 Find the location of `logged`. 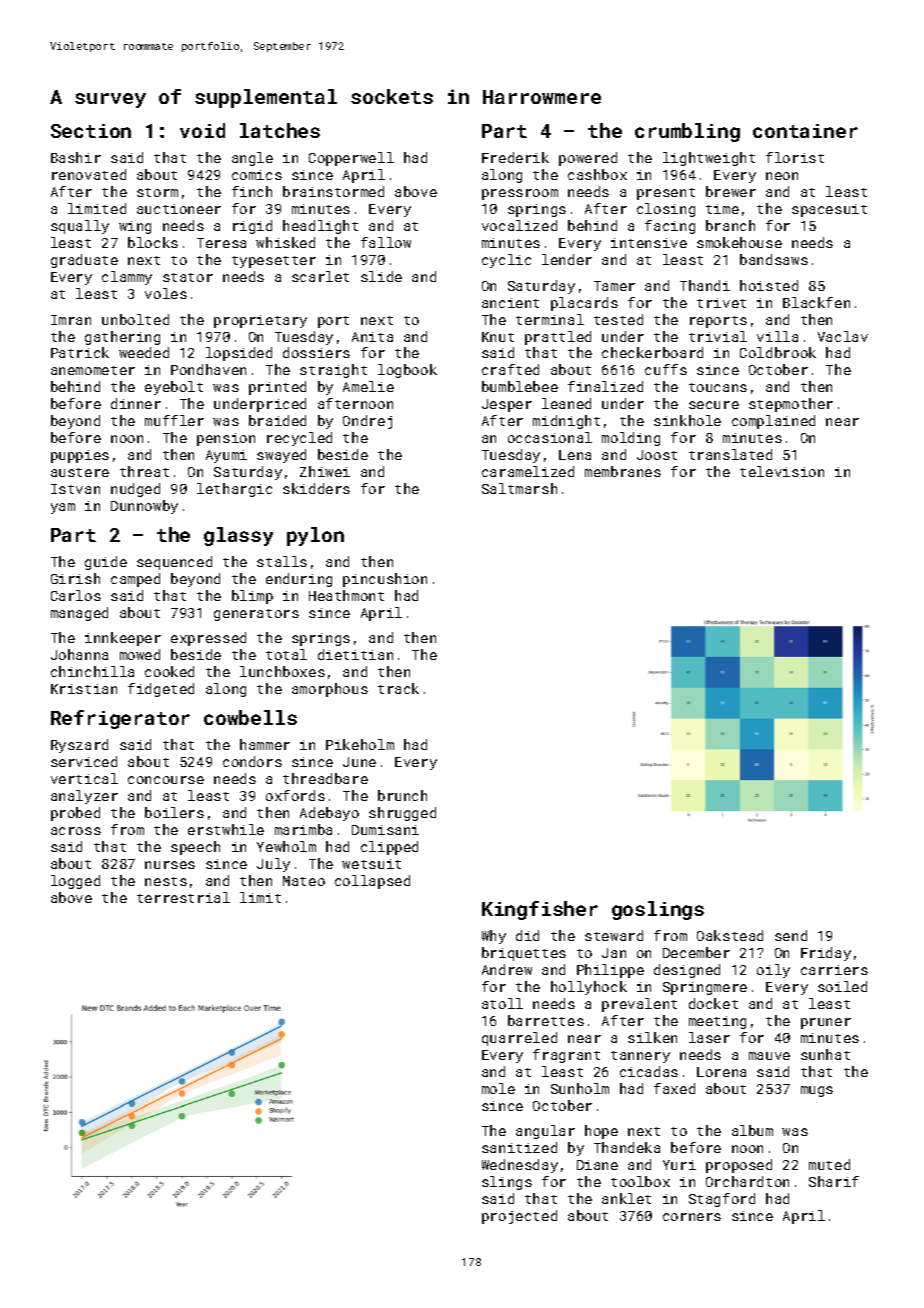

logged is located at coordinates (75, 882).
